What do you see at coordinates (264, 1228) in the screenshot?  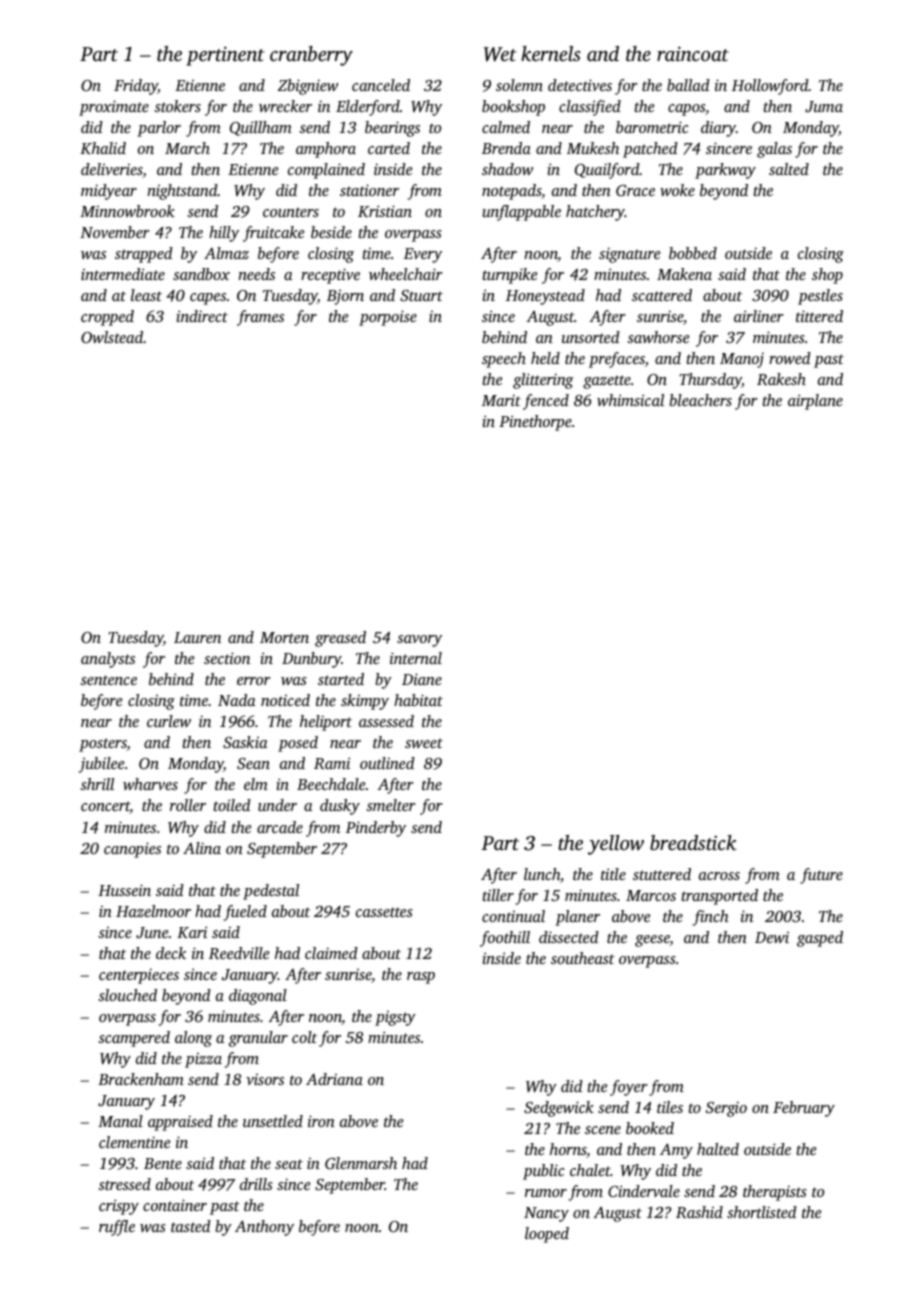 I see `Anthony` at bounding box center [264, 1228].
